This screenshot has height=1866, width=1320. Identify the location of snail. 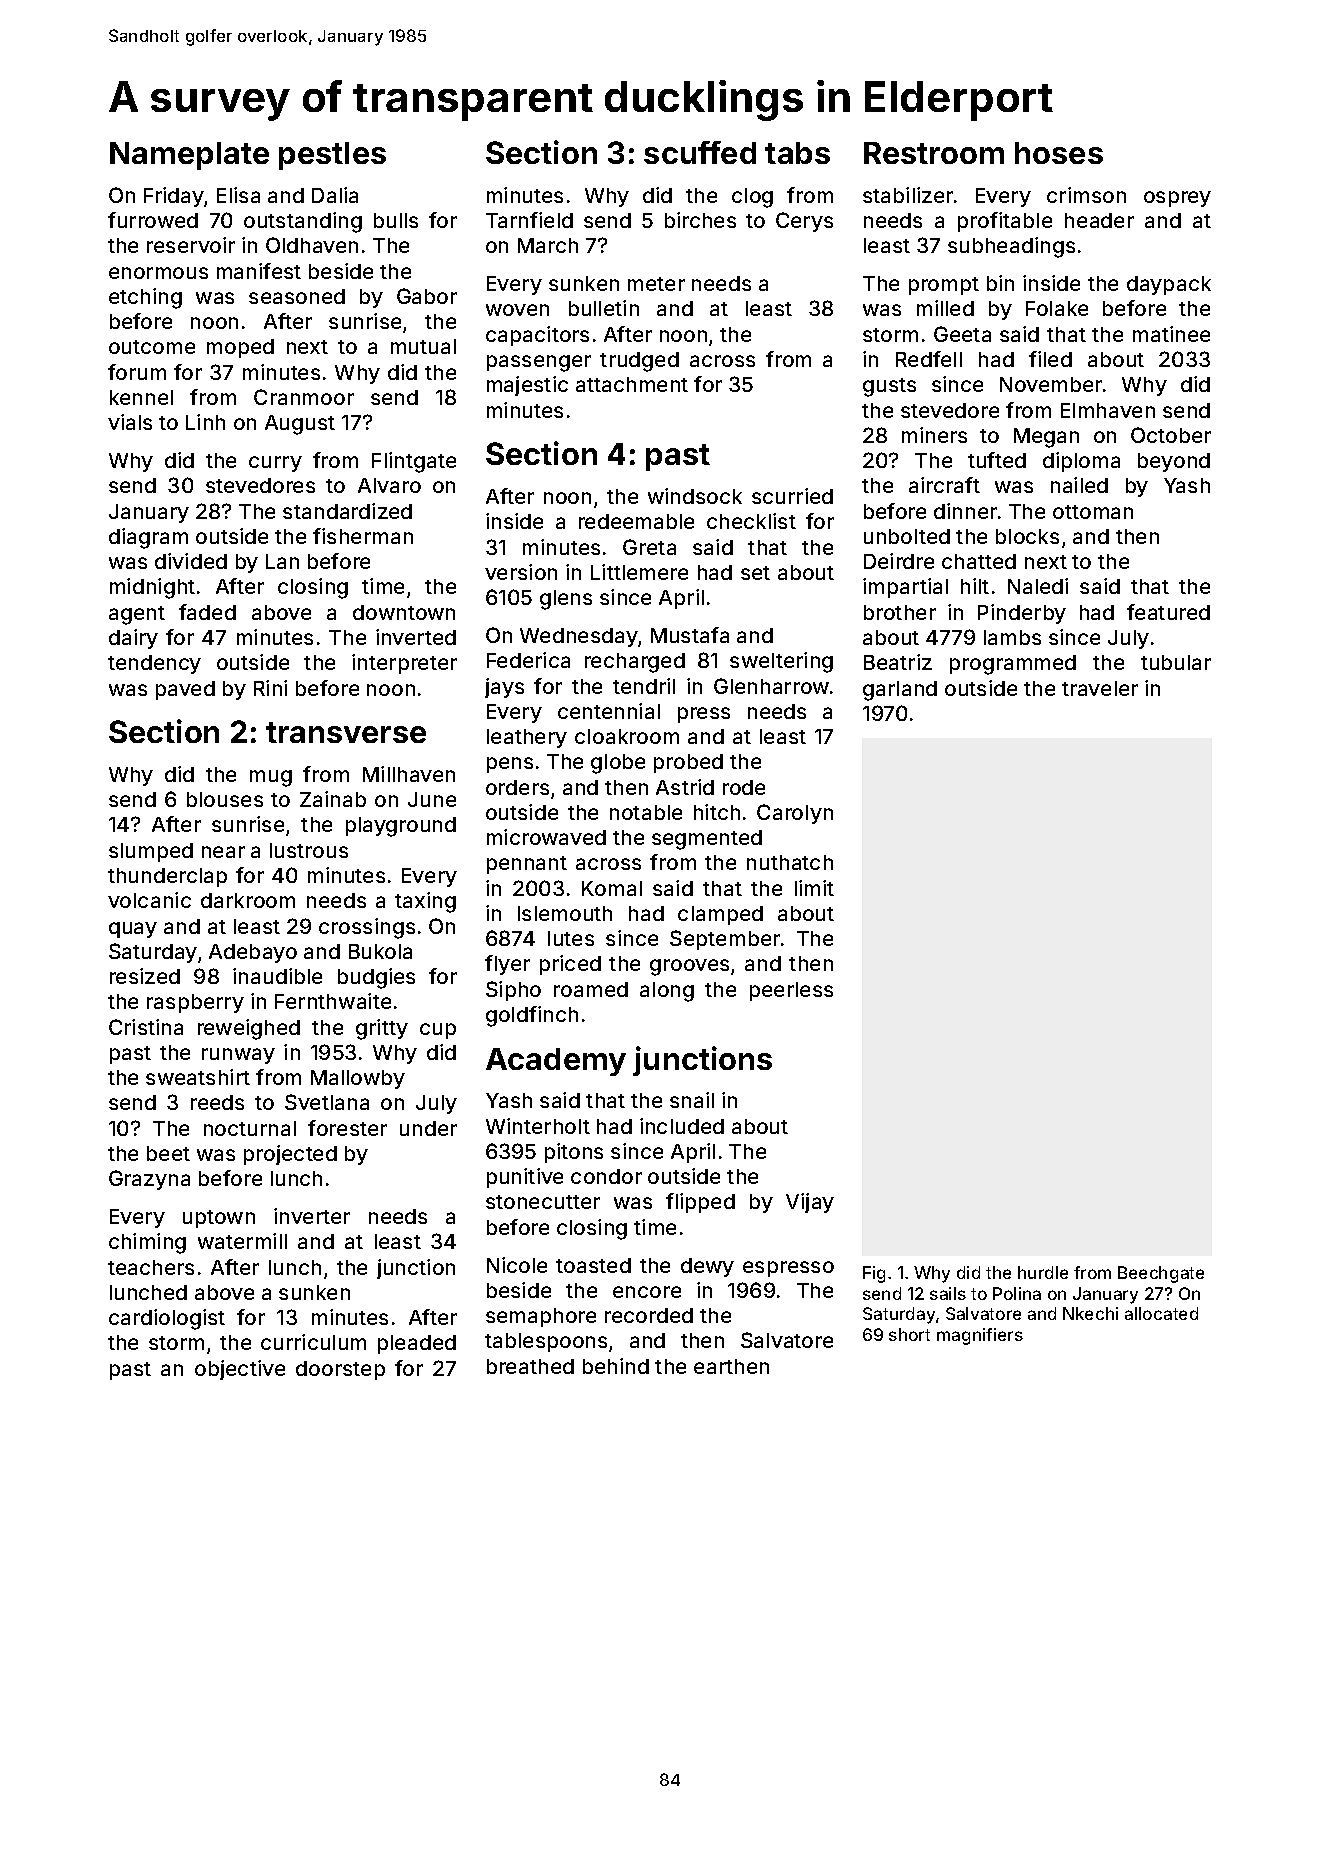
(692, 1100).
